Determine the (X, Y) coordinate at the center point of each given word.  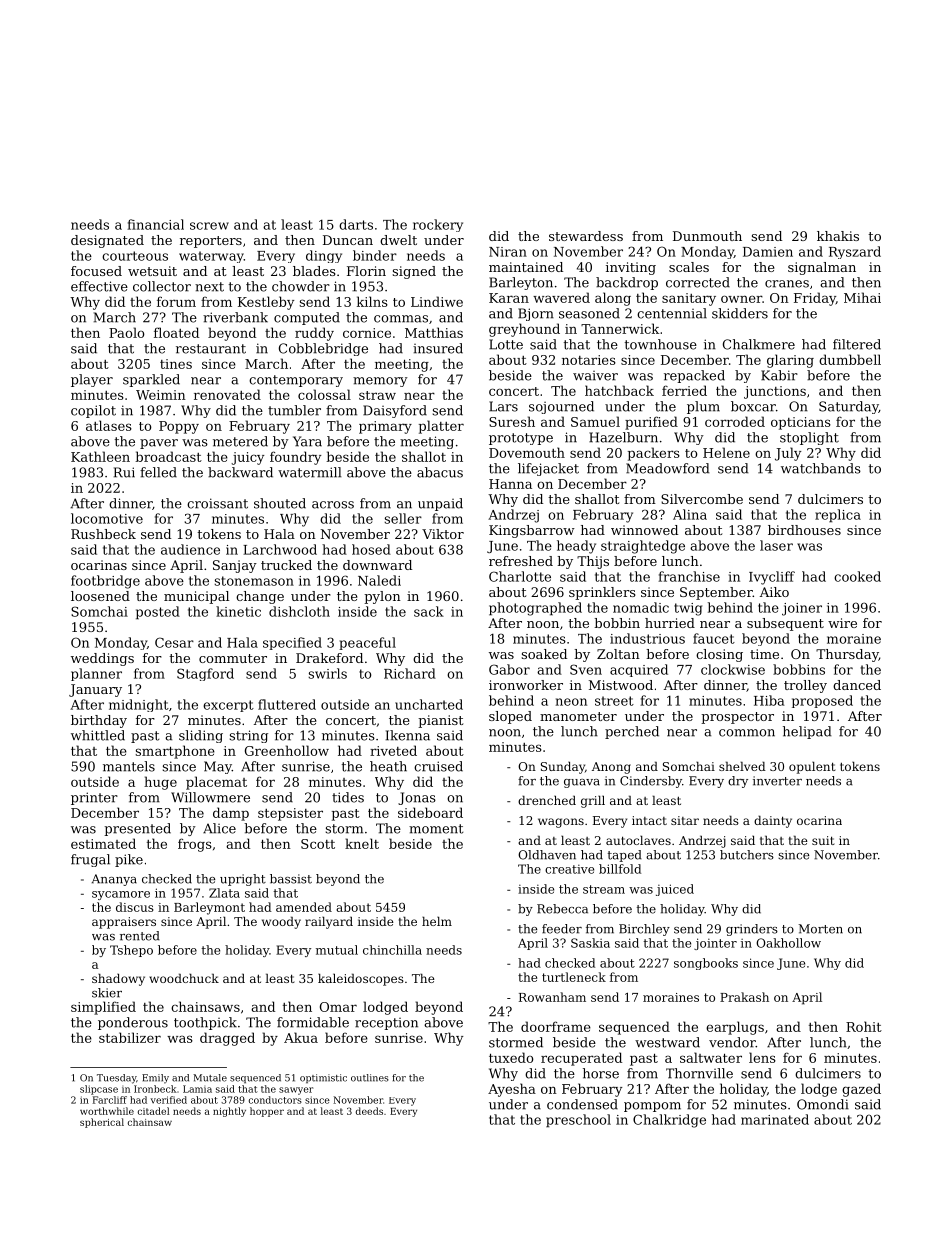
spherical (102, 1123)
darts (356, 224)
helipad (807, 732)
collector (162, 286)
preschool (578, 1121)
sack (429, 611)
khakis (838, 236)
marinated (775, 1119)
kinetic (238, 611)
